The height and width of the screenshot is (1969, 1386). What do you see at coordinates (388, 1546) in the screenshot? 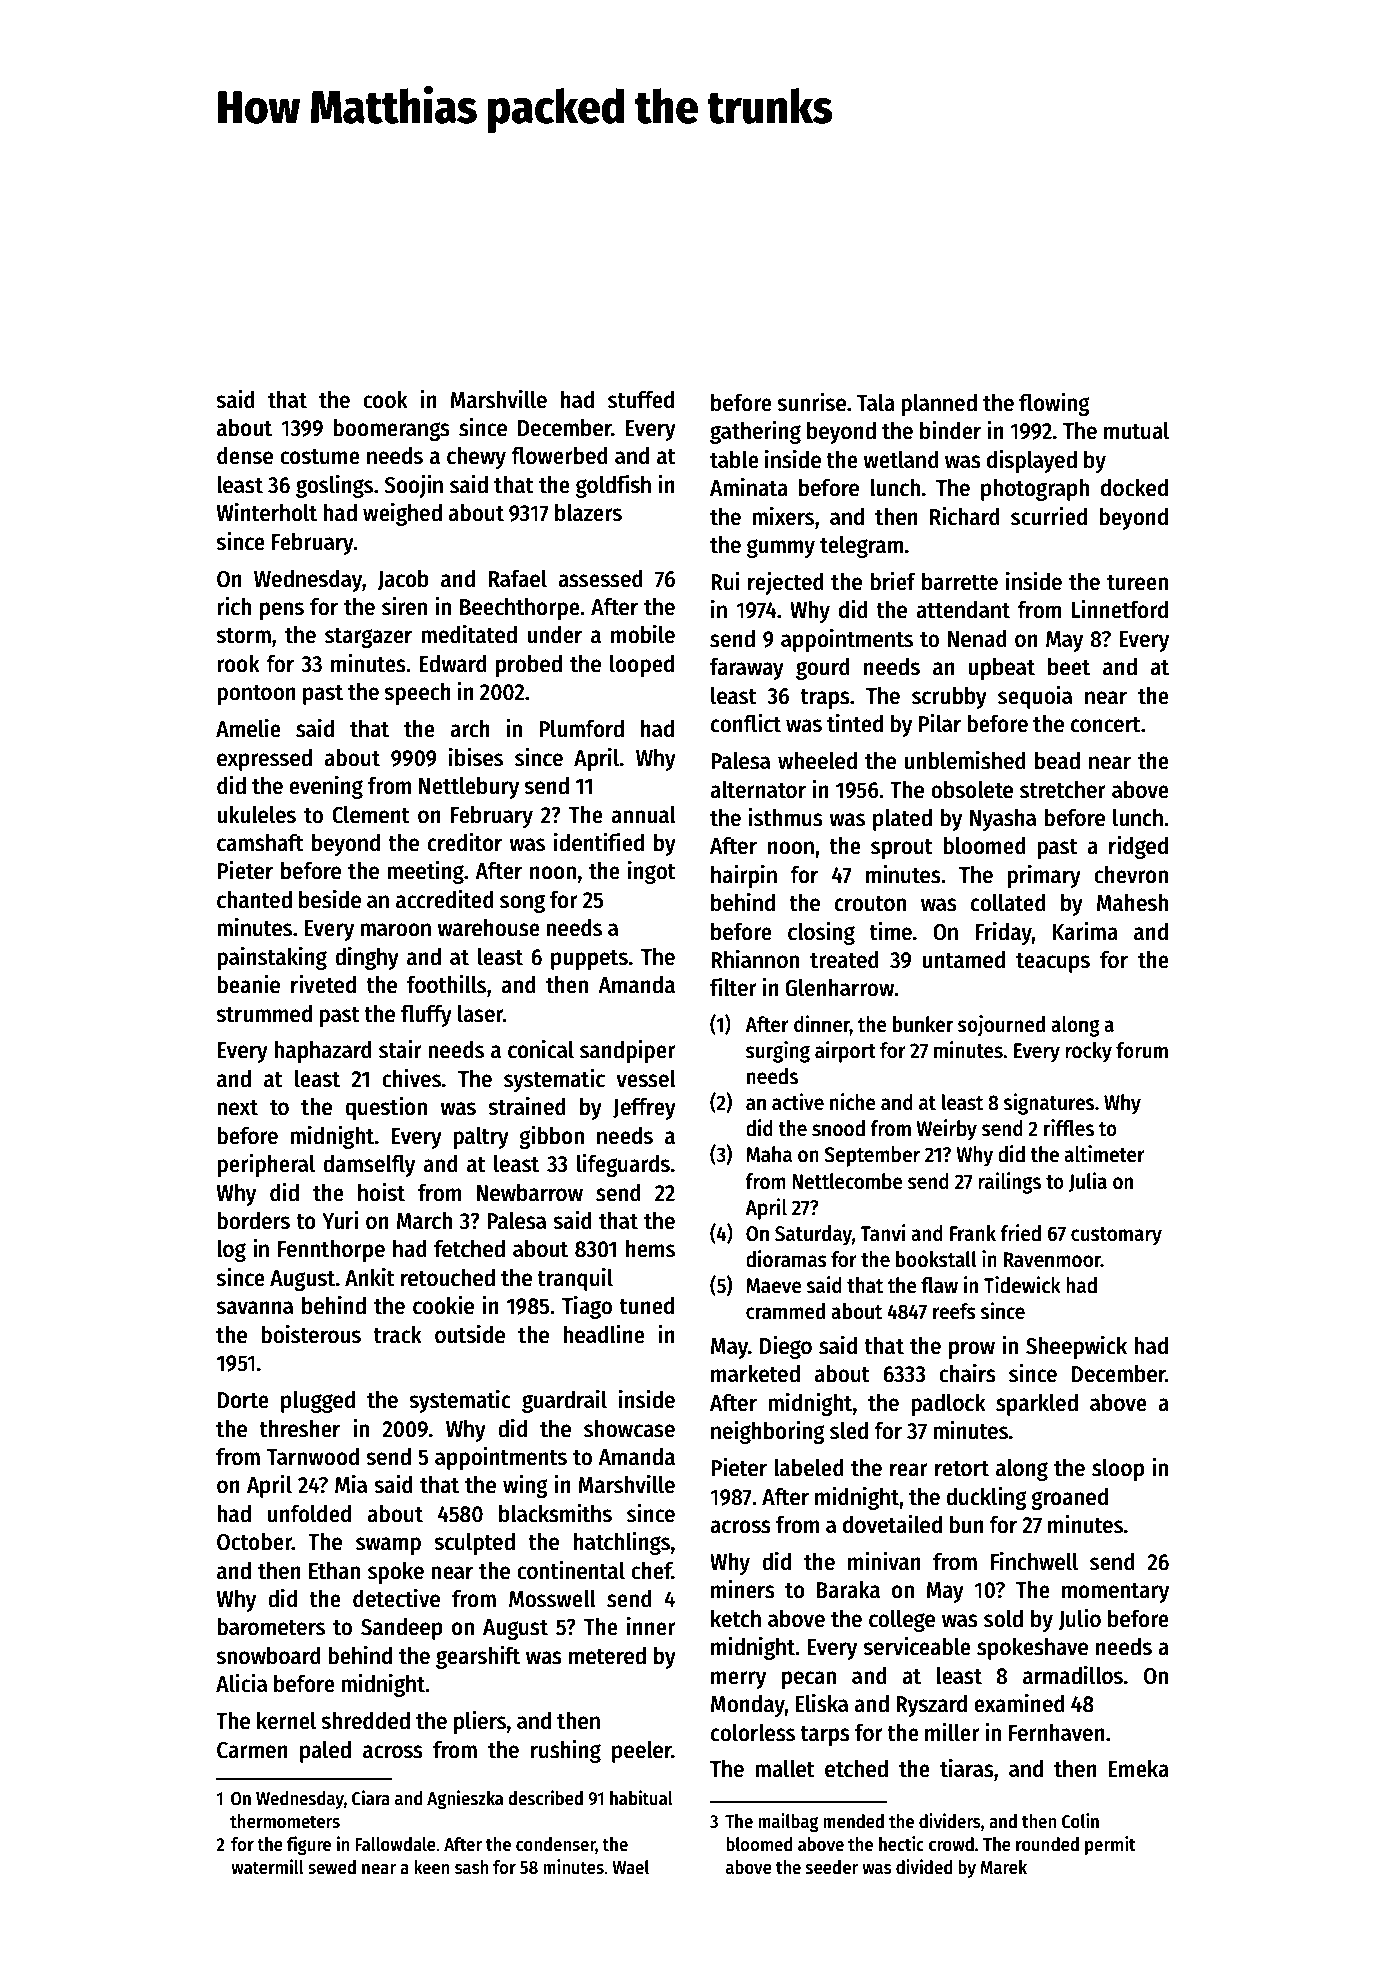
I see `swamp` at bounding box center [388, 1546].
